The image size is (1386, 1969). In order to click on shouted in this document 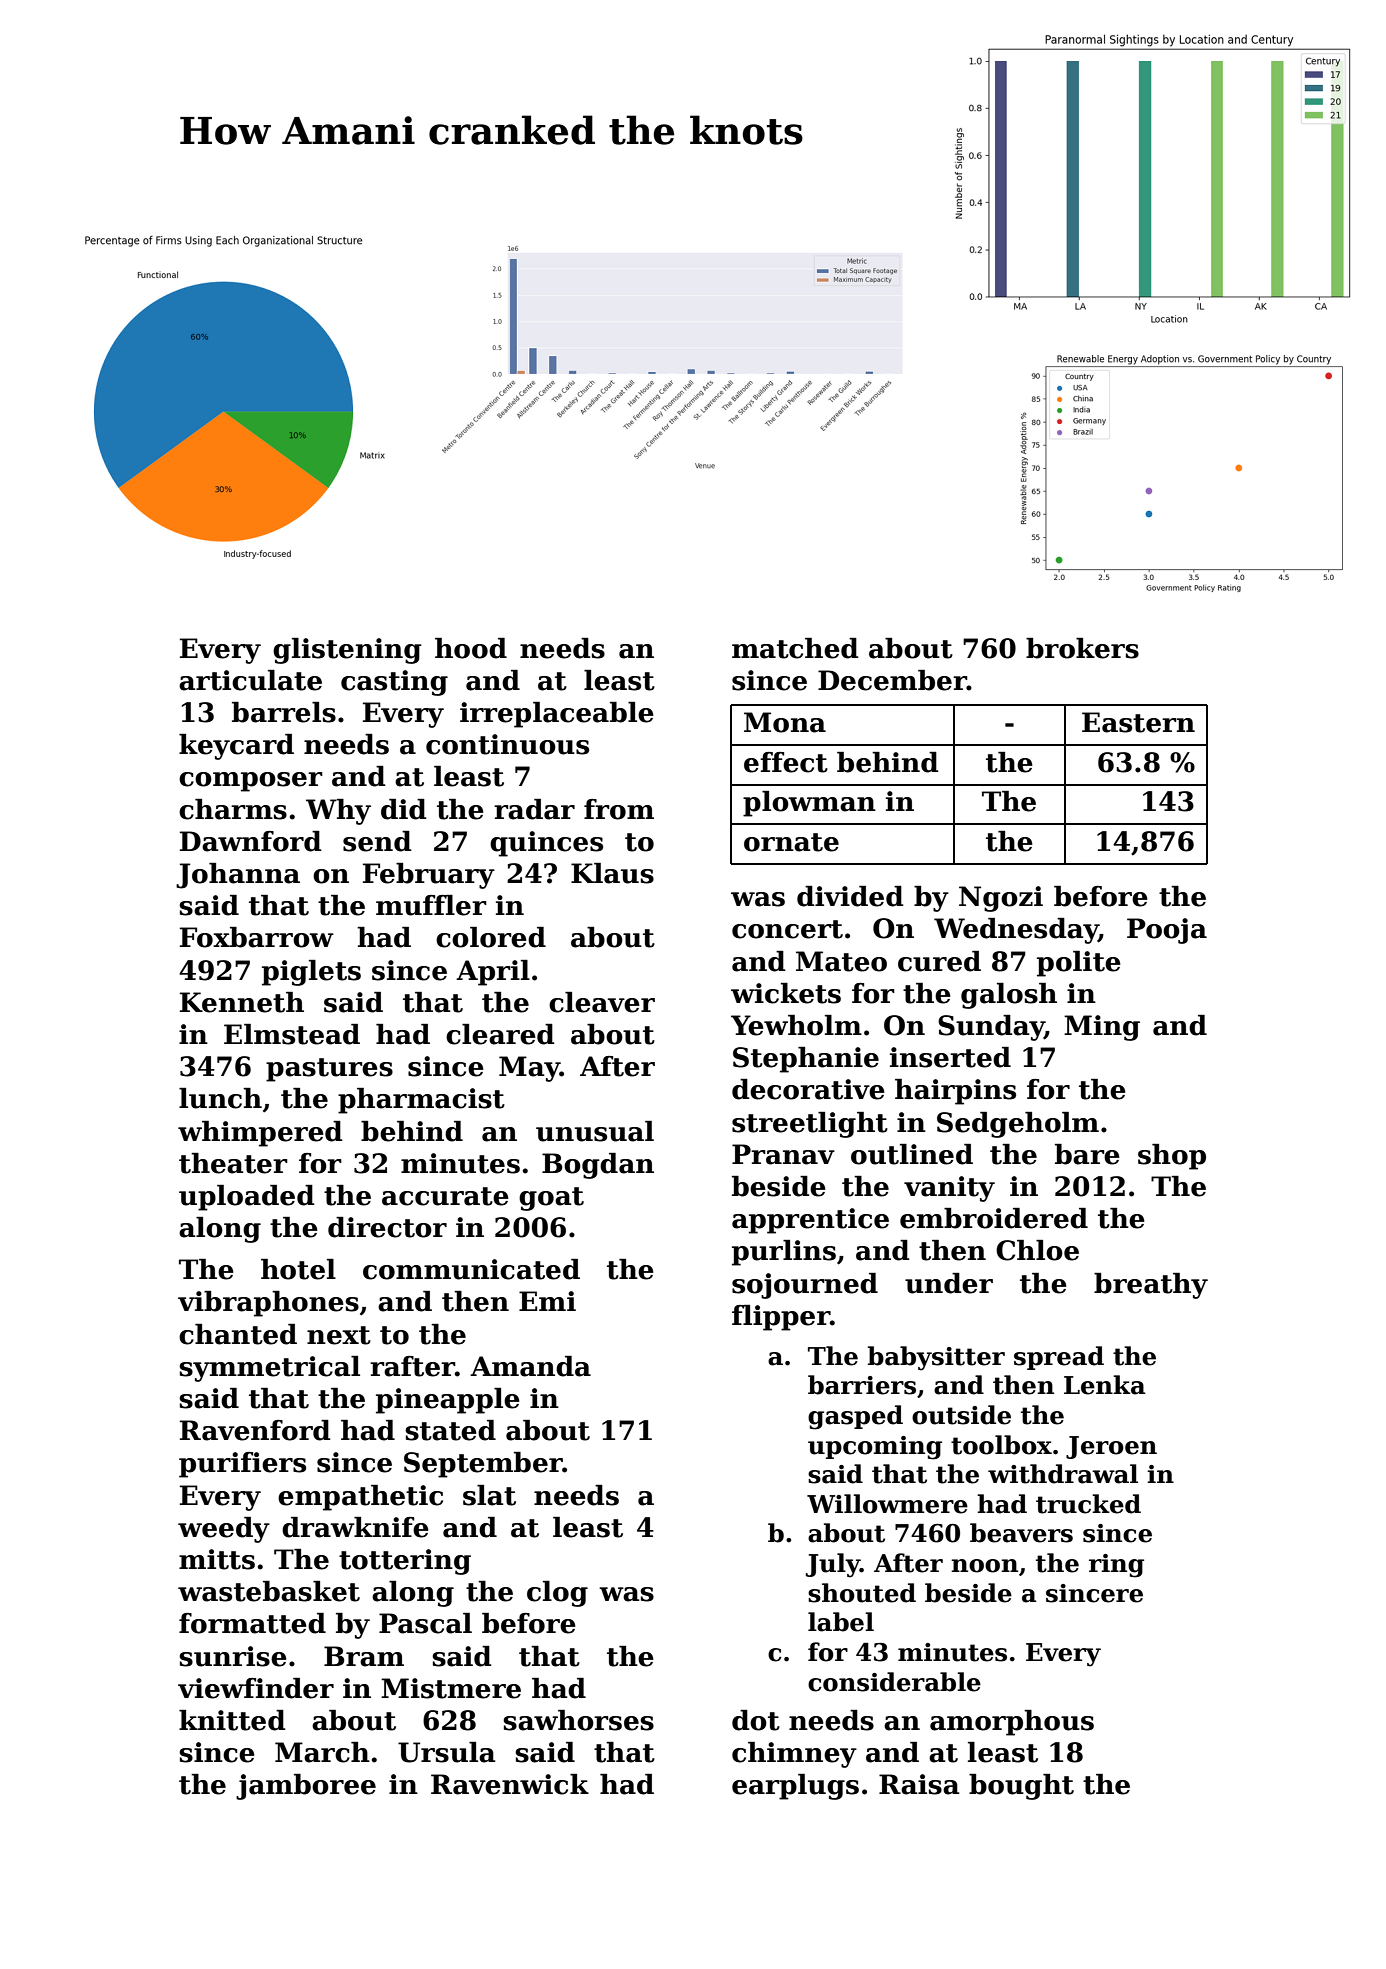, I will do `click(862, 1593)`.
